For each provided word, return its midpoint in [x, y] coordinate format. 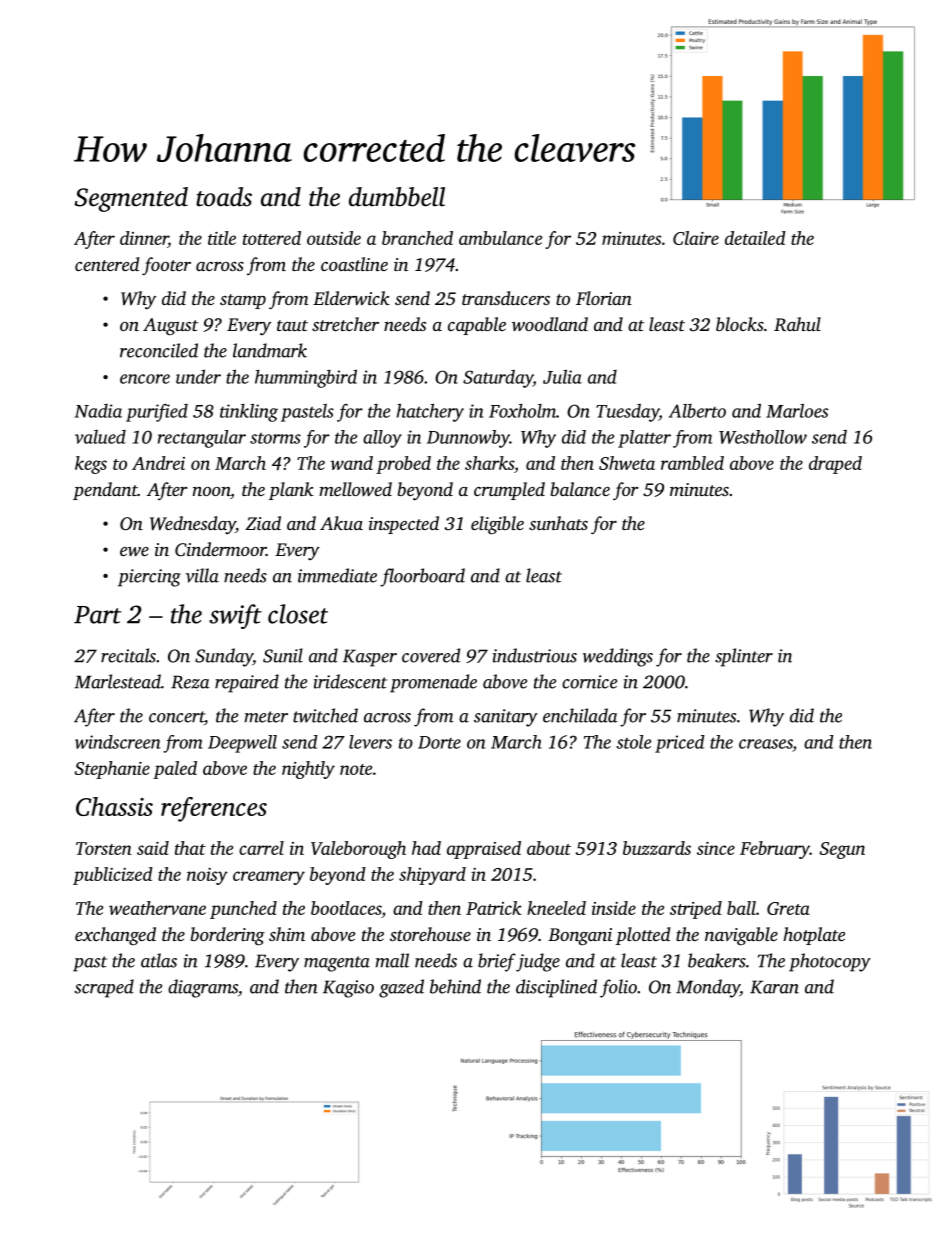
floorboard [422, 577]
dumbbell [397, 197]
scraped [104, 988]
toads [224, 197]
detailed [755, 238]
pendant [105, 491]
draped [835, 465]
